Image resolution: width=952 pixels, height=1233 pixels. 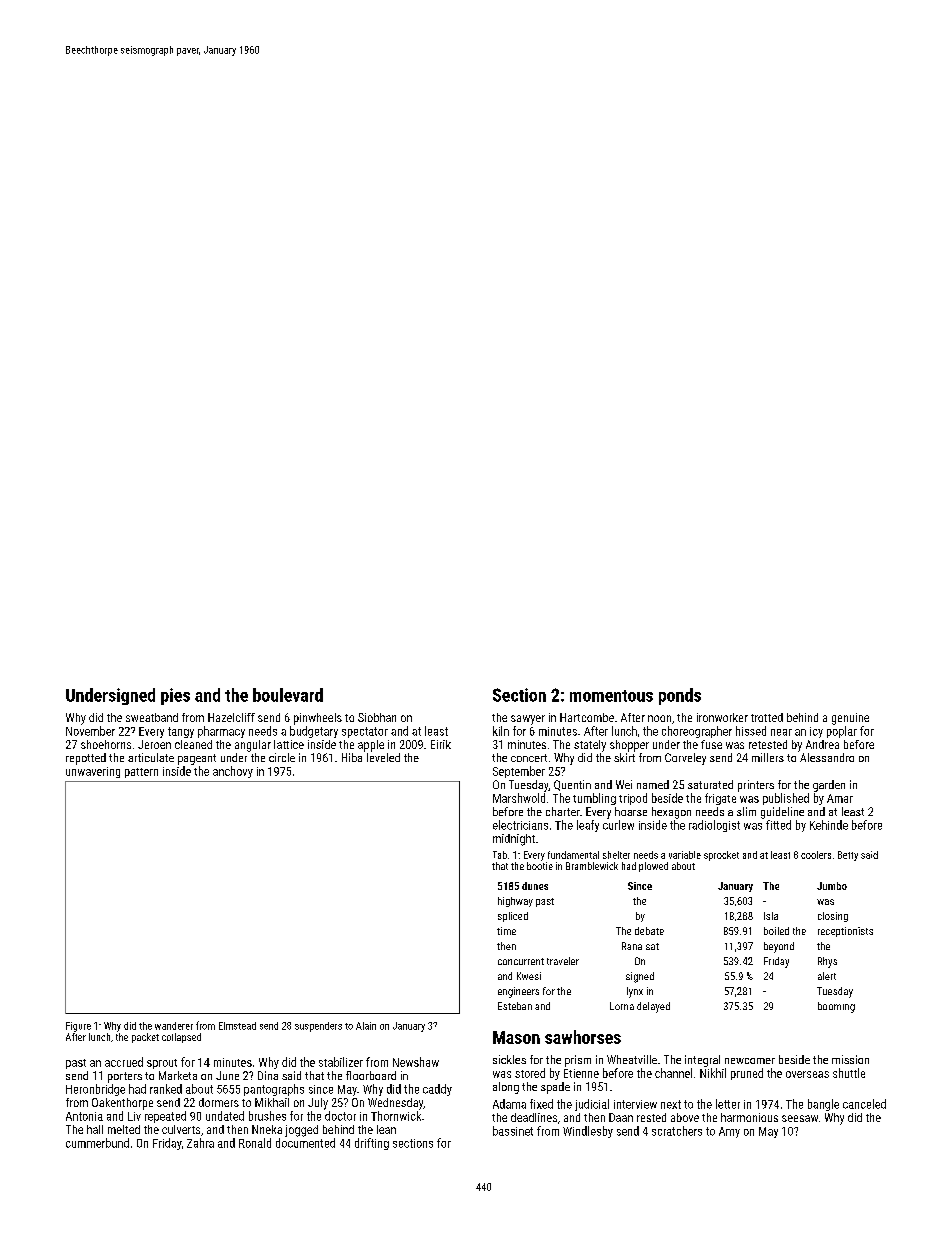 I want to click on boulevard, so click(x=288, y=695).
